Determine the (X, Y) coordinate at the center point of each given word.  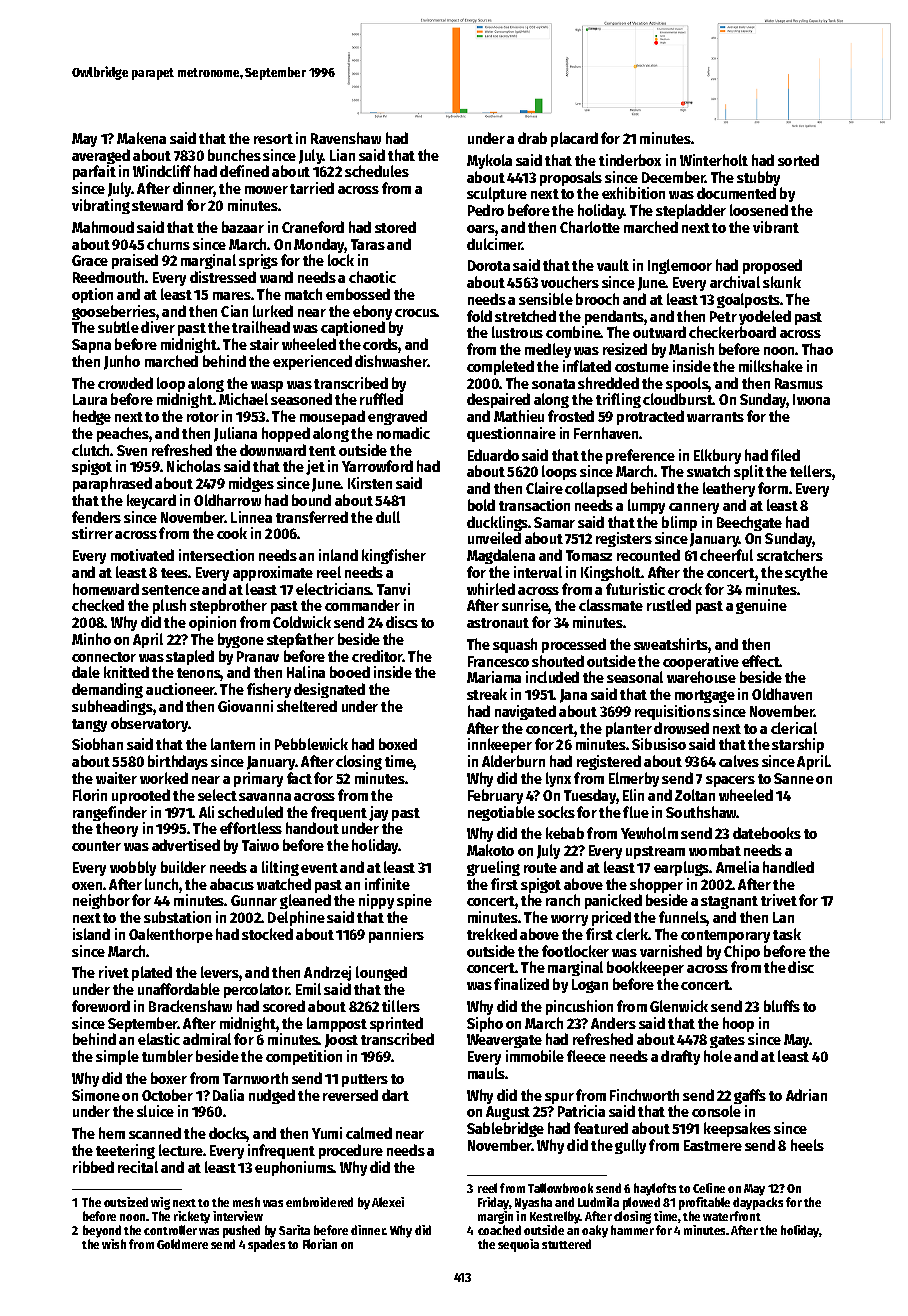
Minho (91, 639)
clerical (794, 728)
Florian (320, 1244)
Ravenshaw (346, 138)
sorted (798, 160)
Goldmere (182, 1244)
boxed (398, 744)
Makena (141, 138)
